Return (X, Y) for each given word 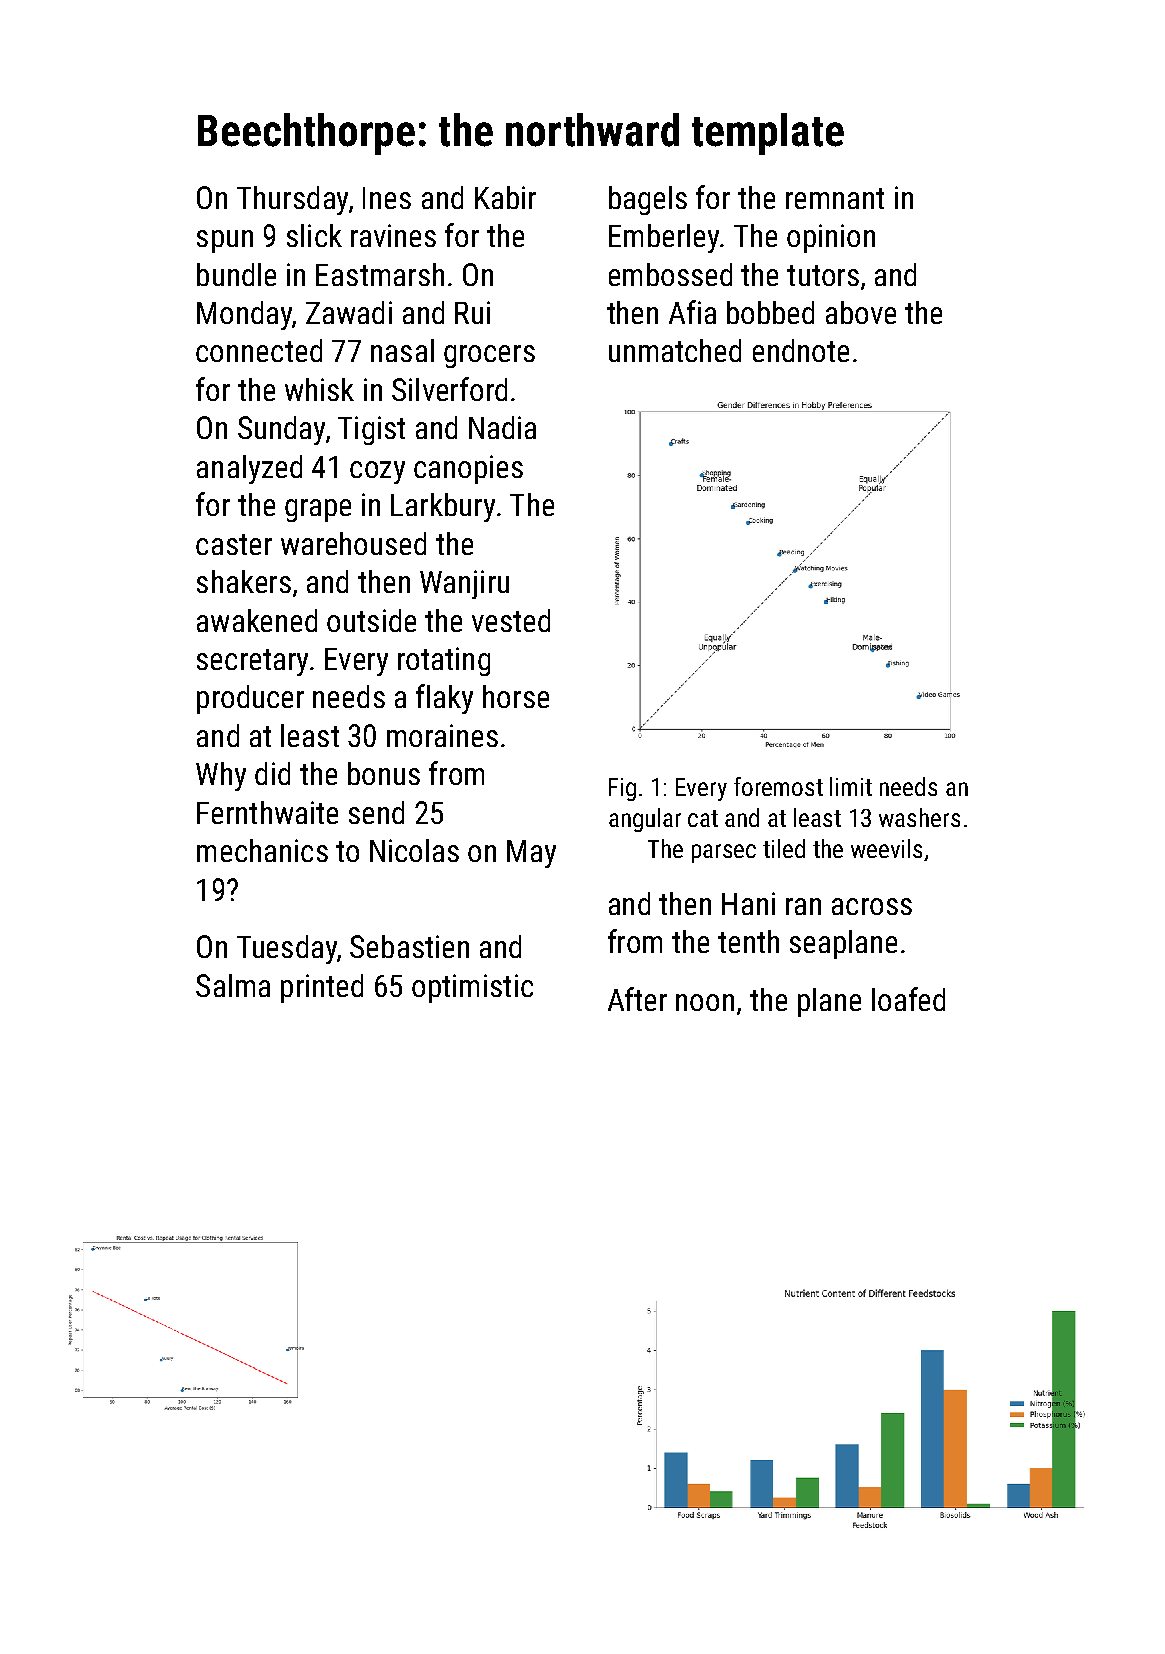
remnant (835, 198)
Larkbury (443, 507)
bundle (236, 274)
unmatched (675, 350)
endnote (801, 350)
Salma (233, 985)
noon (705, 1002)
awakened (257, 620)
